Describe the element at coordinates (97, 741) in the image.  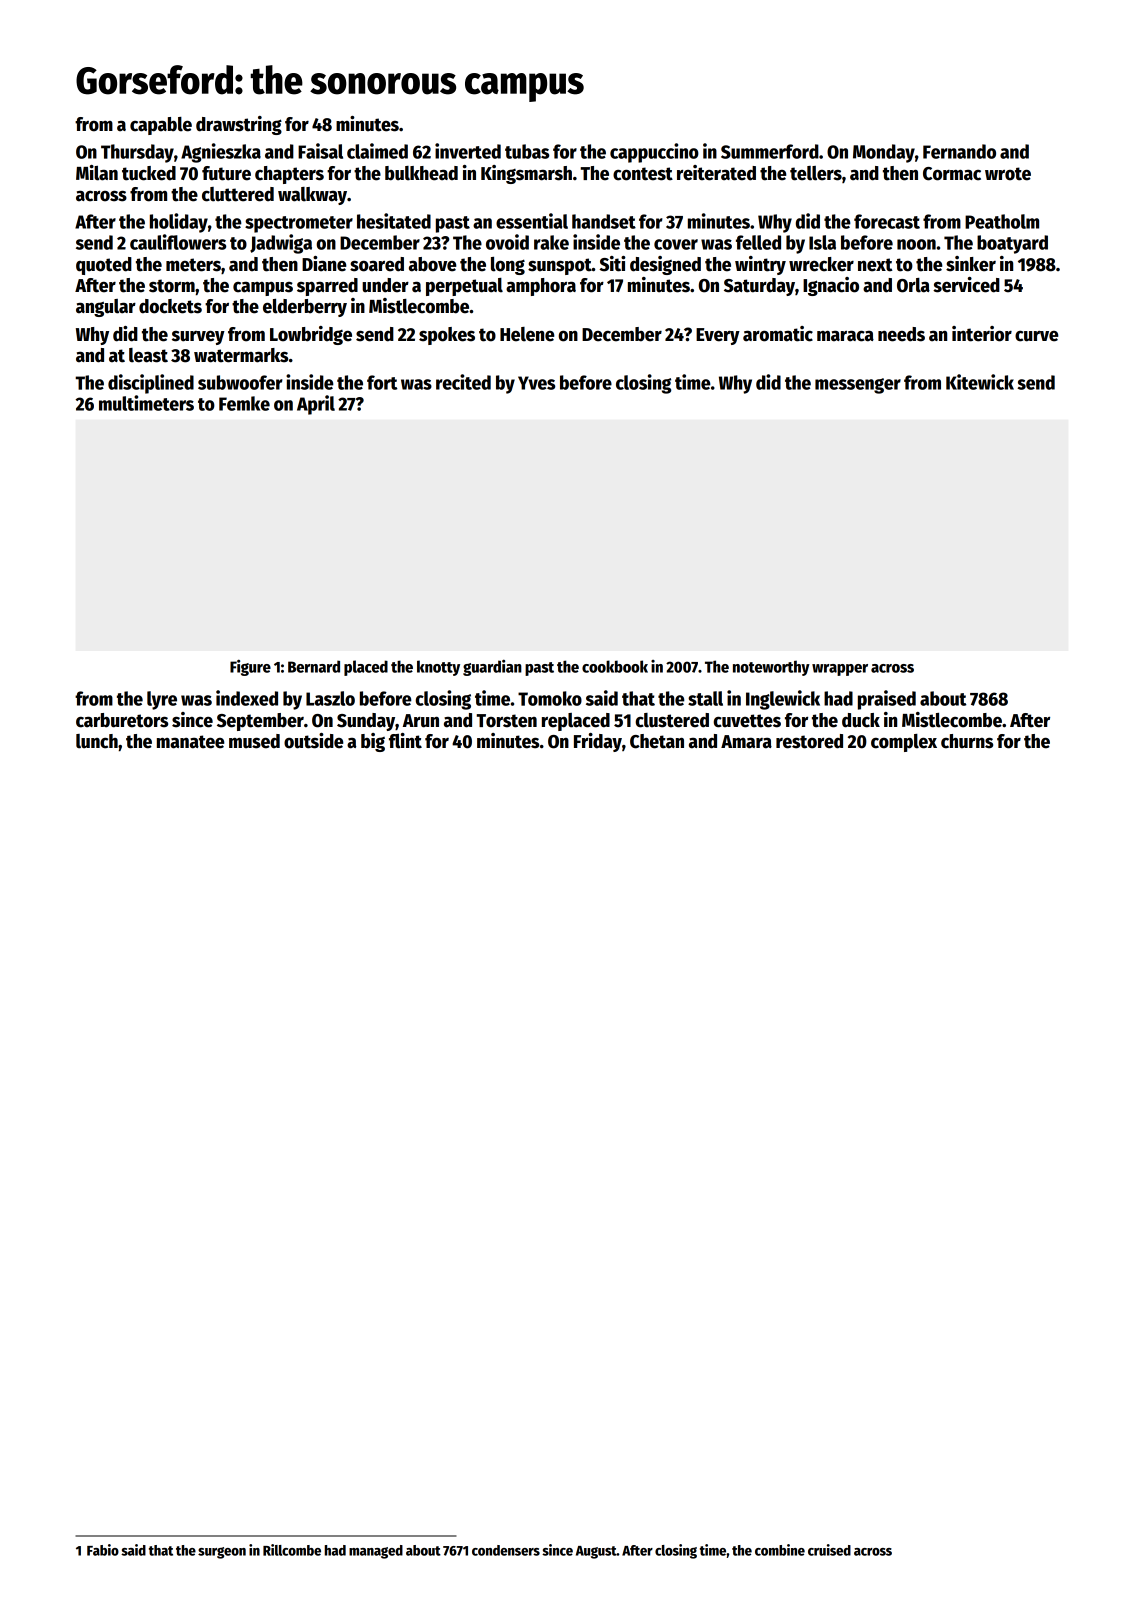
I see `lunch` at that location.
